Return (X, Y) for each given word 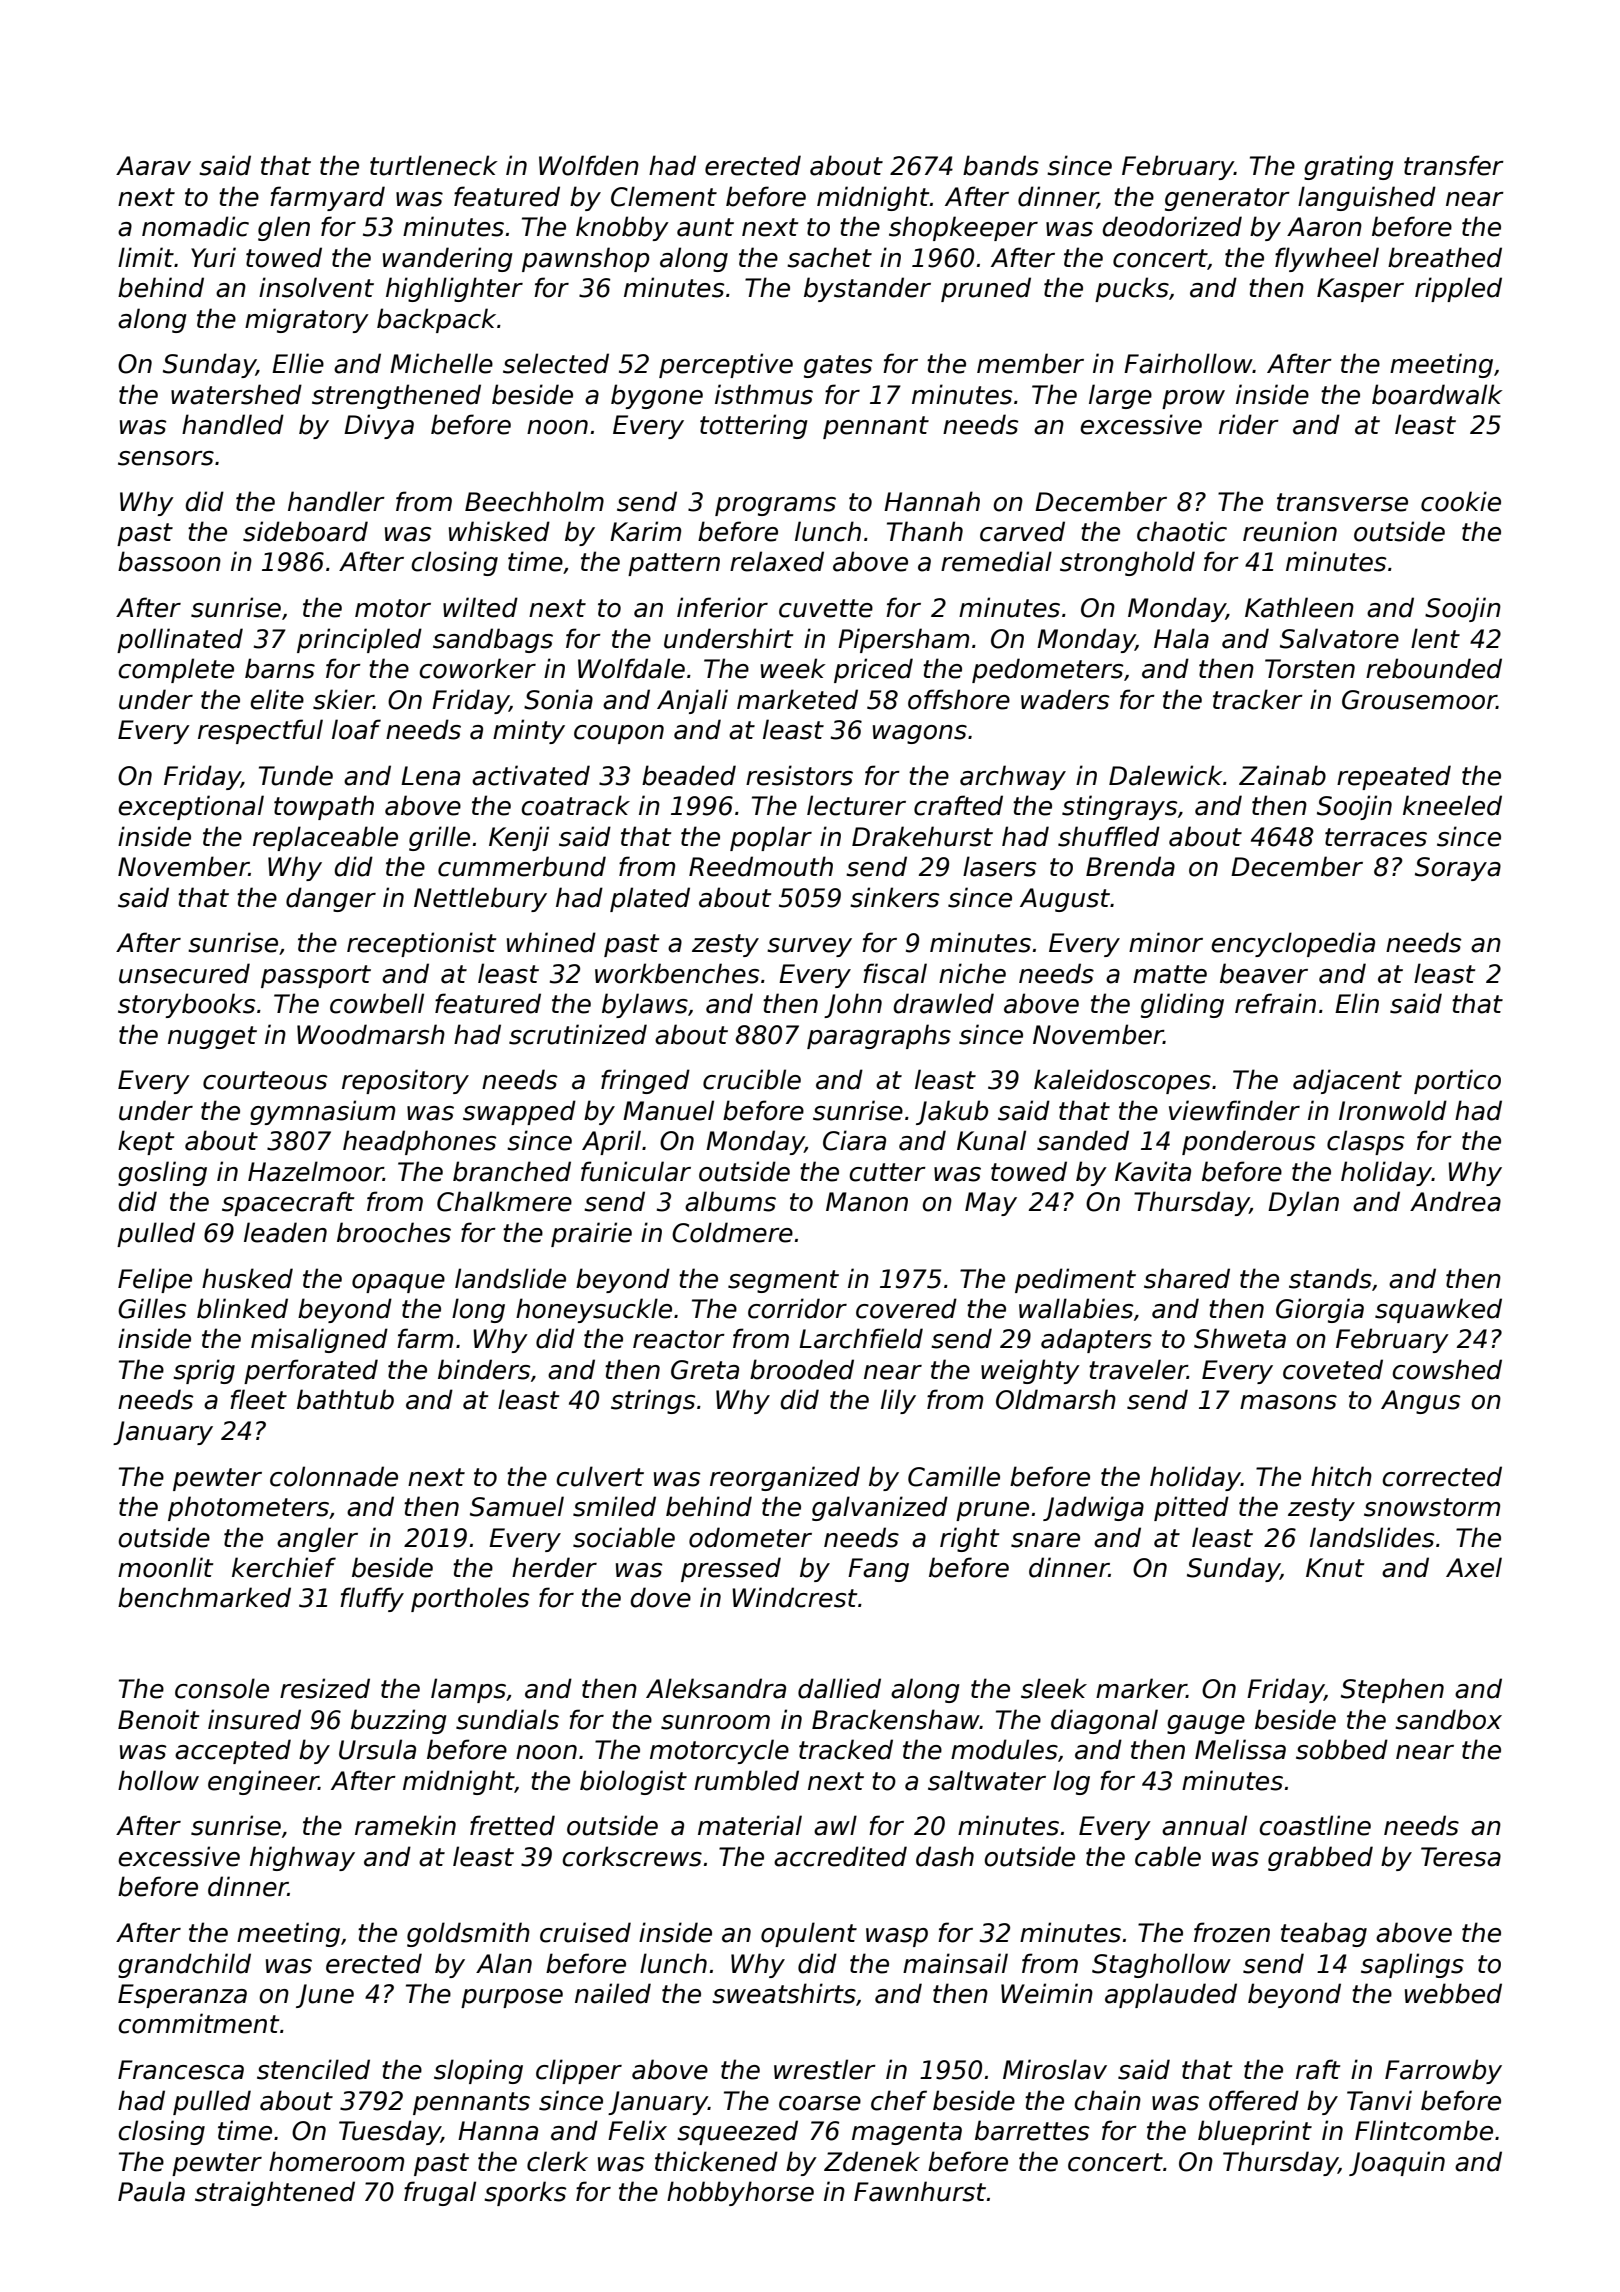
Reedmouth (761, 866)
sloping (478, 2071)
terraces (1376, 837)
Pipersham (903, 640)
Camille (954, 1476)
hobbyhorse (740, 2193)
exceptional (191, 807)
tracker (1258, 699)
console (222, 1688)
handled (233, 424)
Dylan (1303, 1203)
